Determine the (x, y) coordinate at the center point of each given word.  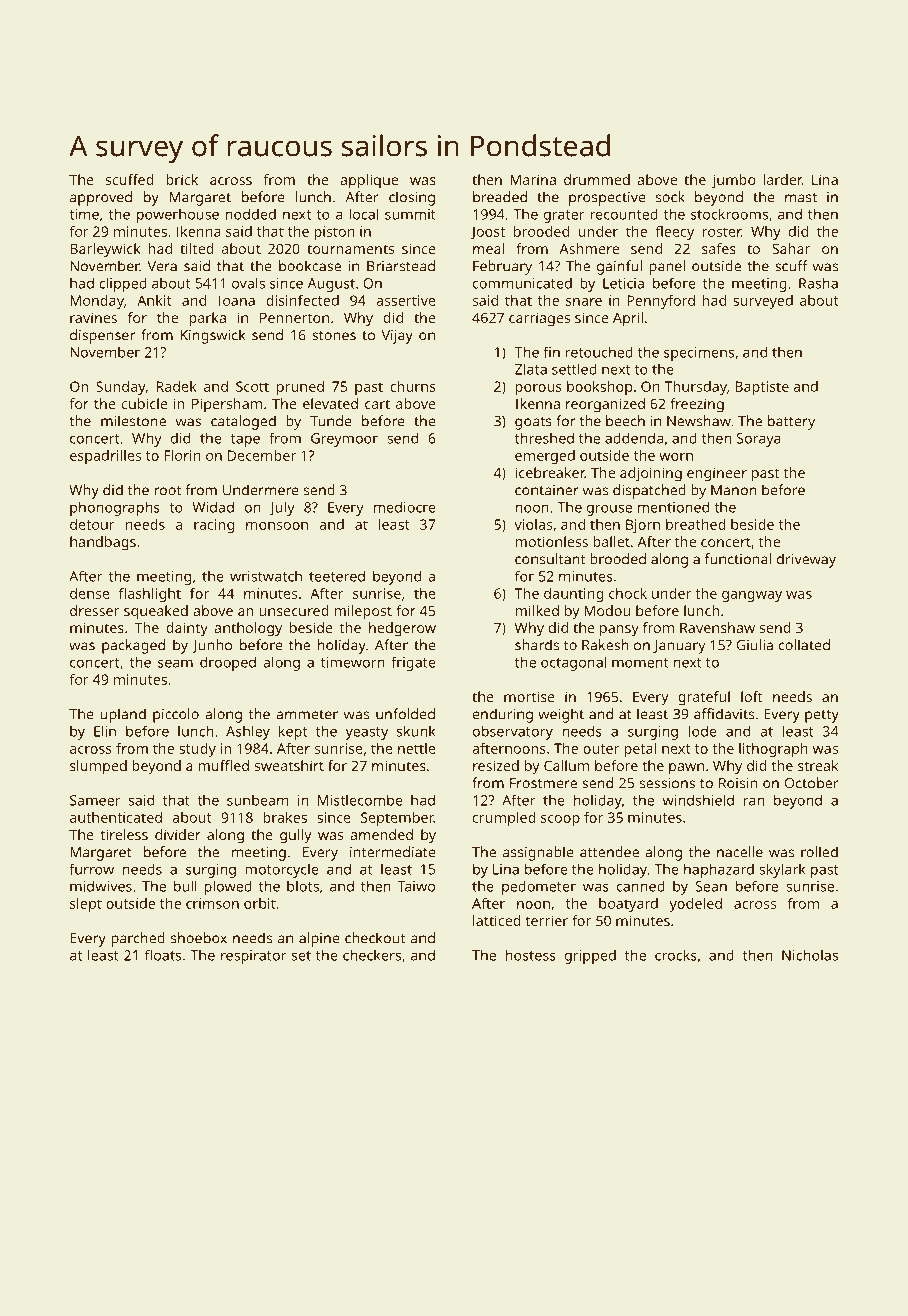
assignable (538, 853)
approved (101, 198)
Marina (533, 179)
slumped (98, 767)
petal (640, 750)
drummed (597, 179)
